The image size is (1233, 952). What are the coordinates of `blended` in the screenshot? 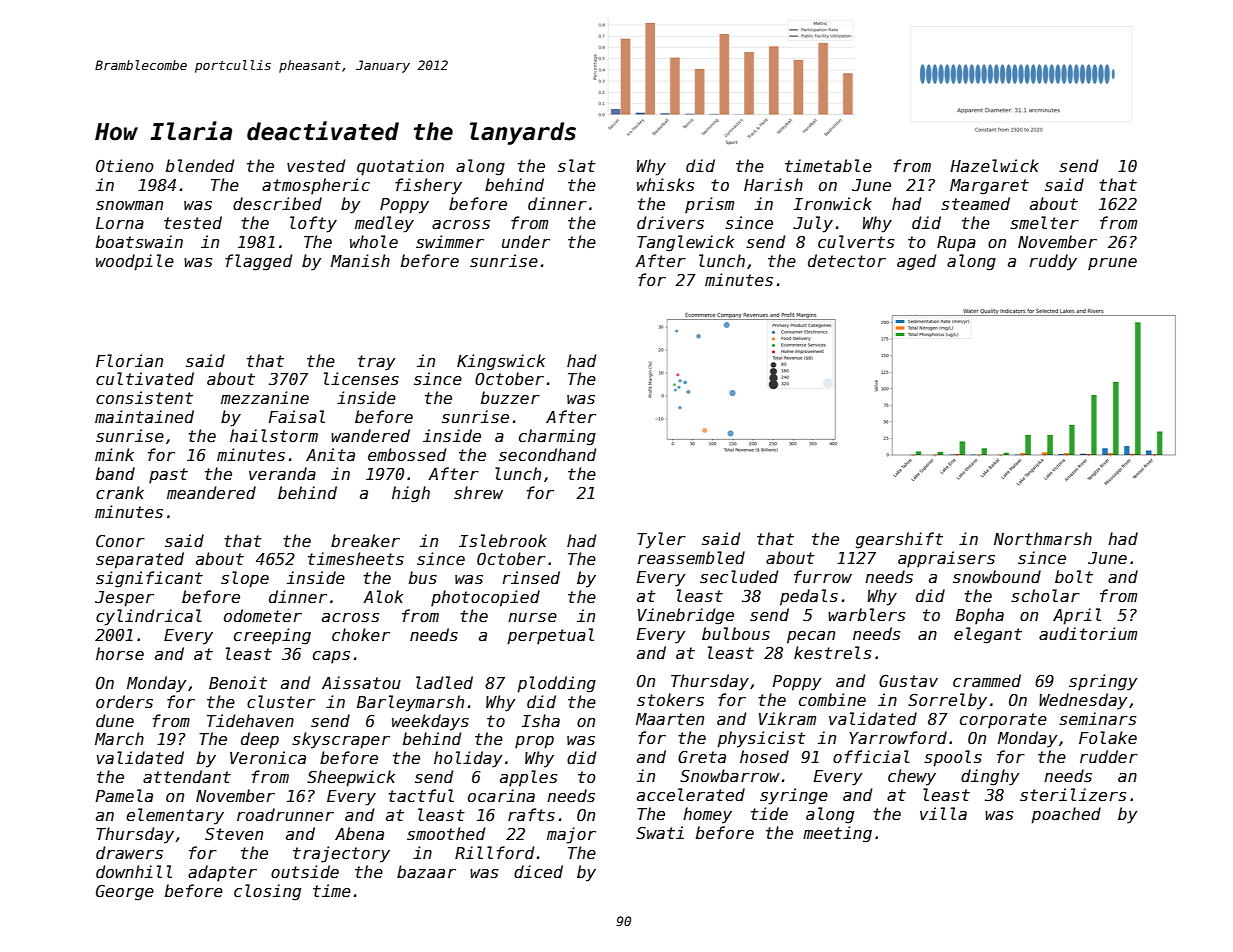 It's located at (200, 165).
